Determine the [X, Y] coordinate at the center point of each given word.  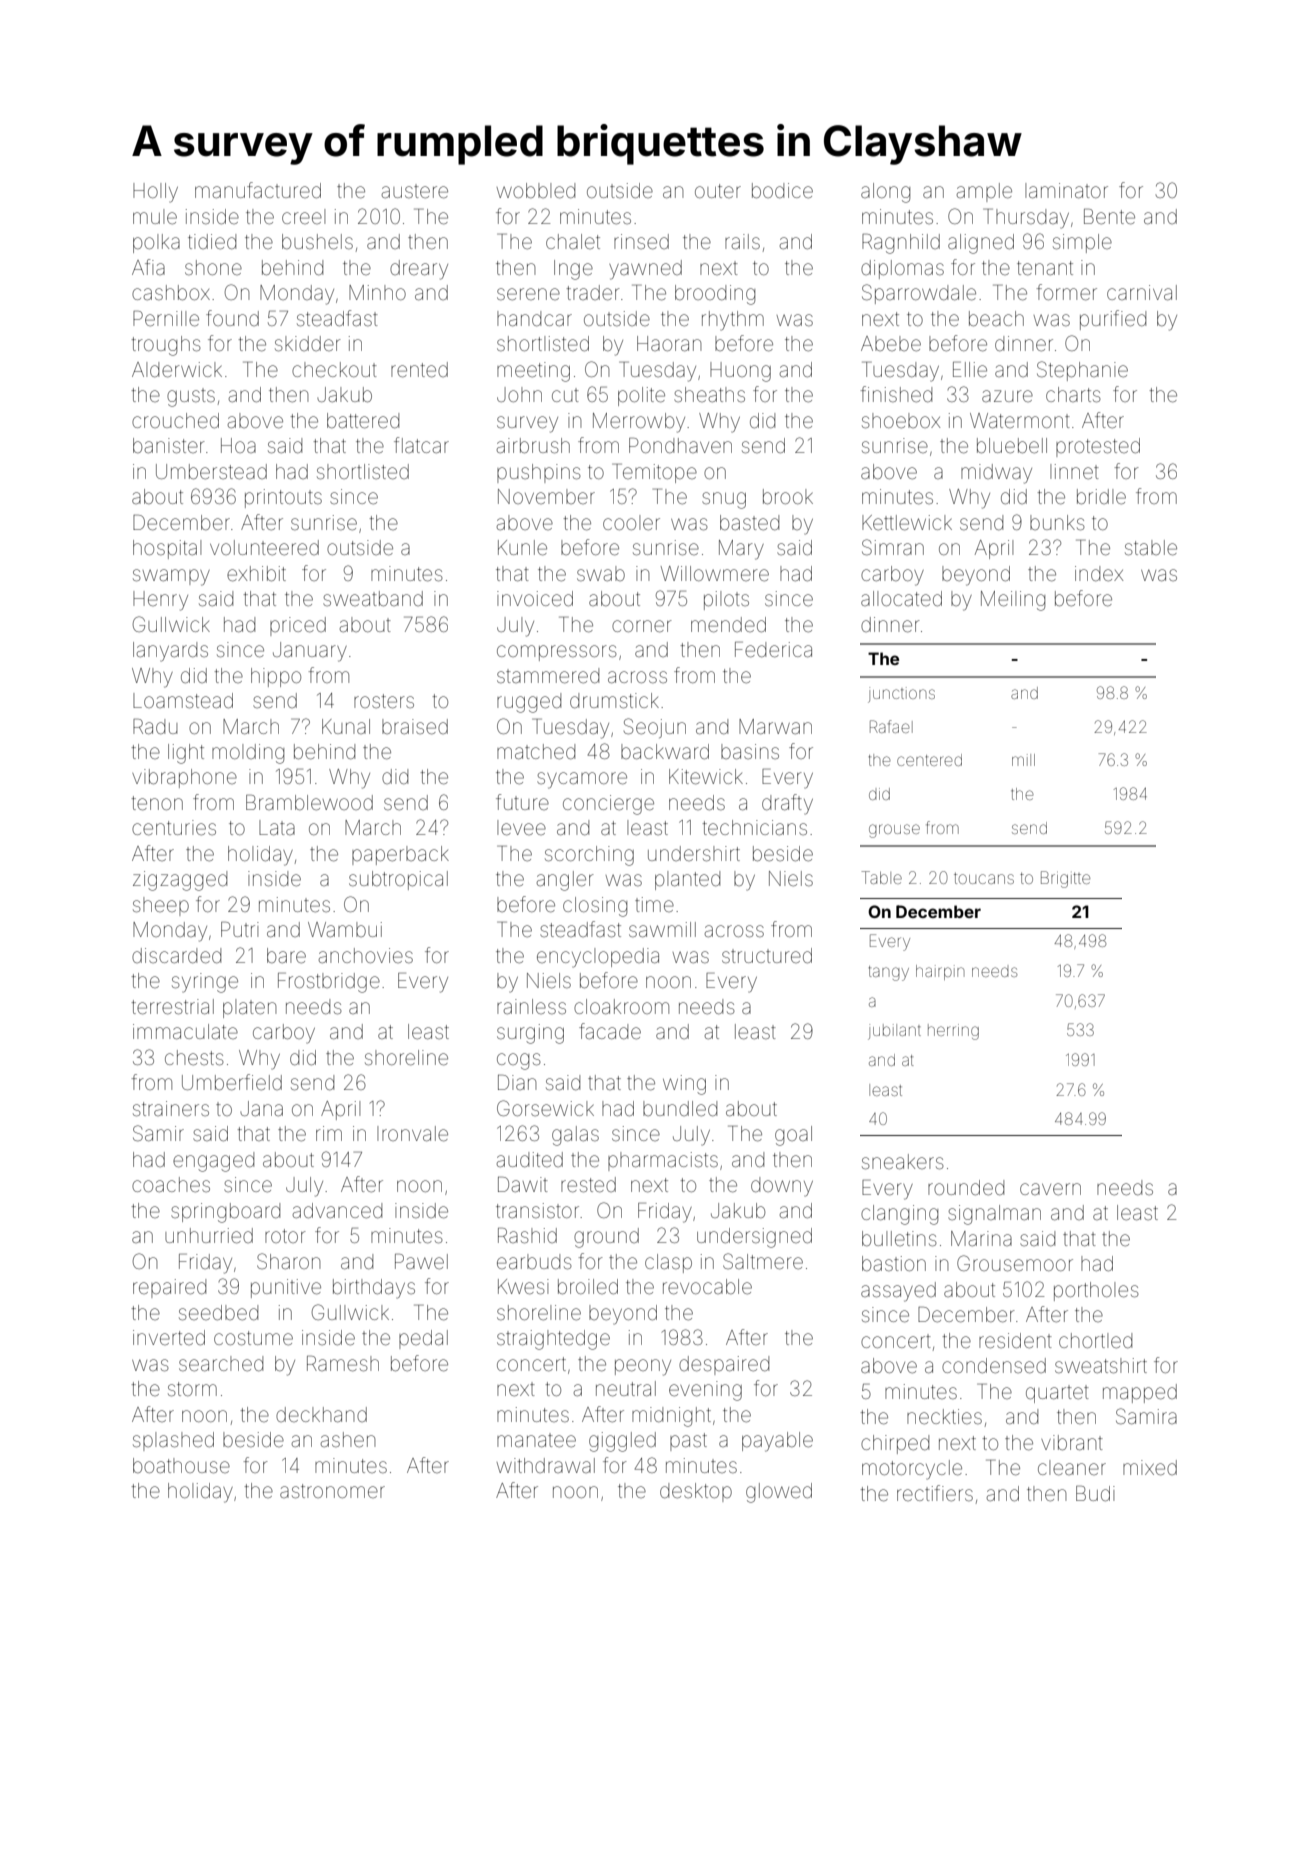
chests [194, 1058]
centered [929, 760]
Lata [277, 827]
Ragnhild [901, 244]
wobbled [536, 191]
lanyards [170, 652]
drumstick [614, 700]
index [1099, 574]
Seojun [655, 728]
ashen [348, 1440]
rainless [531, 1006]
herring [953, 1032]
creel [303, 216]
